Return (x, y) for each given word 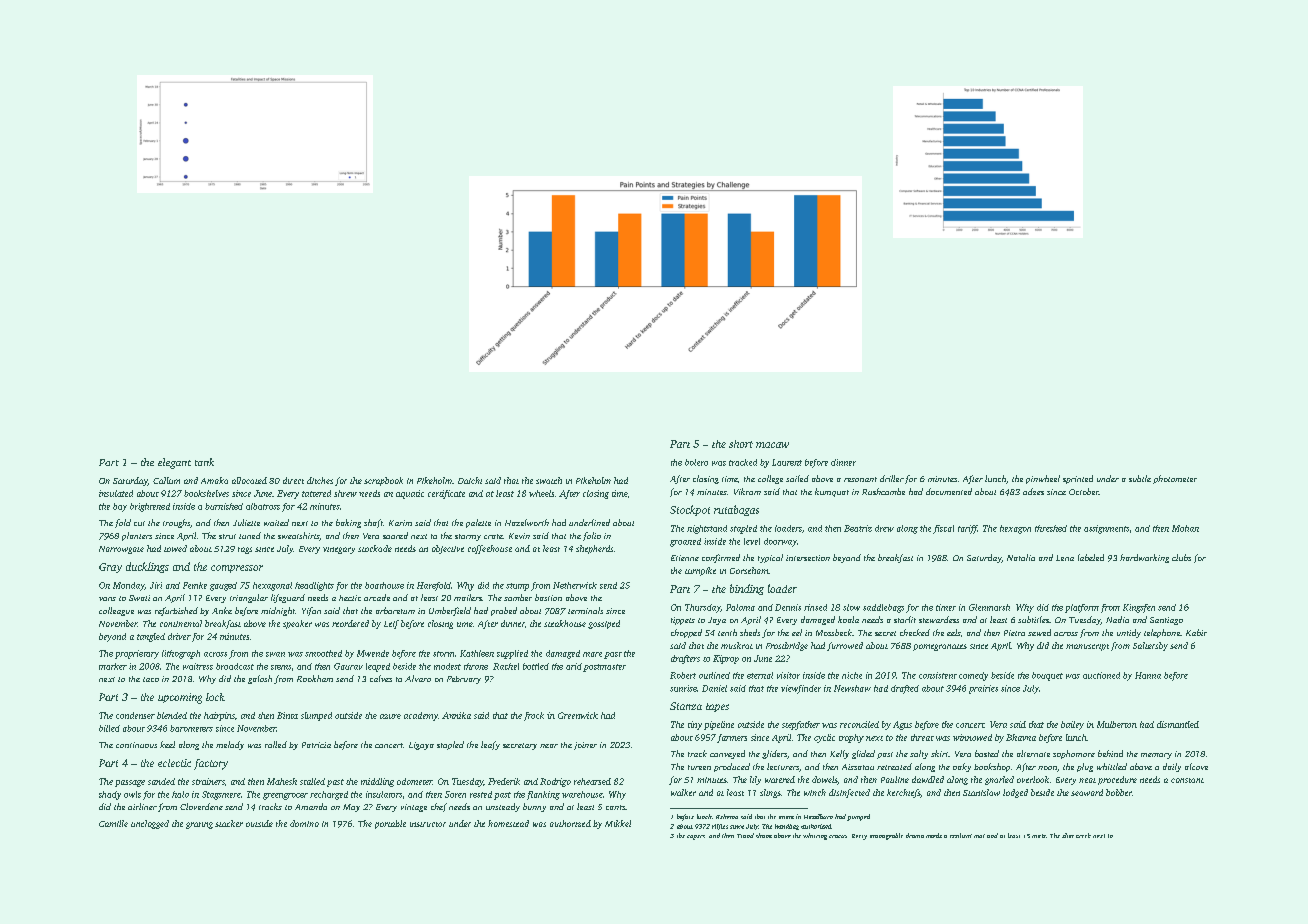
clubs (1181, 557)
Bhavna (1021, 737)
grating (199, 825)
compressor (237, 569)
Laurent (787, 462)
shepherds (594, 549)
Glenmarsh (989, 607)
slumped (316, 716)
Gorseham (749, 570)
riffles (720, 827)
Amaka (214, 480)
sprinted (1078, 479)
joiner (585, 746)
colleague (116, 611)
